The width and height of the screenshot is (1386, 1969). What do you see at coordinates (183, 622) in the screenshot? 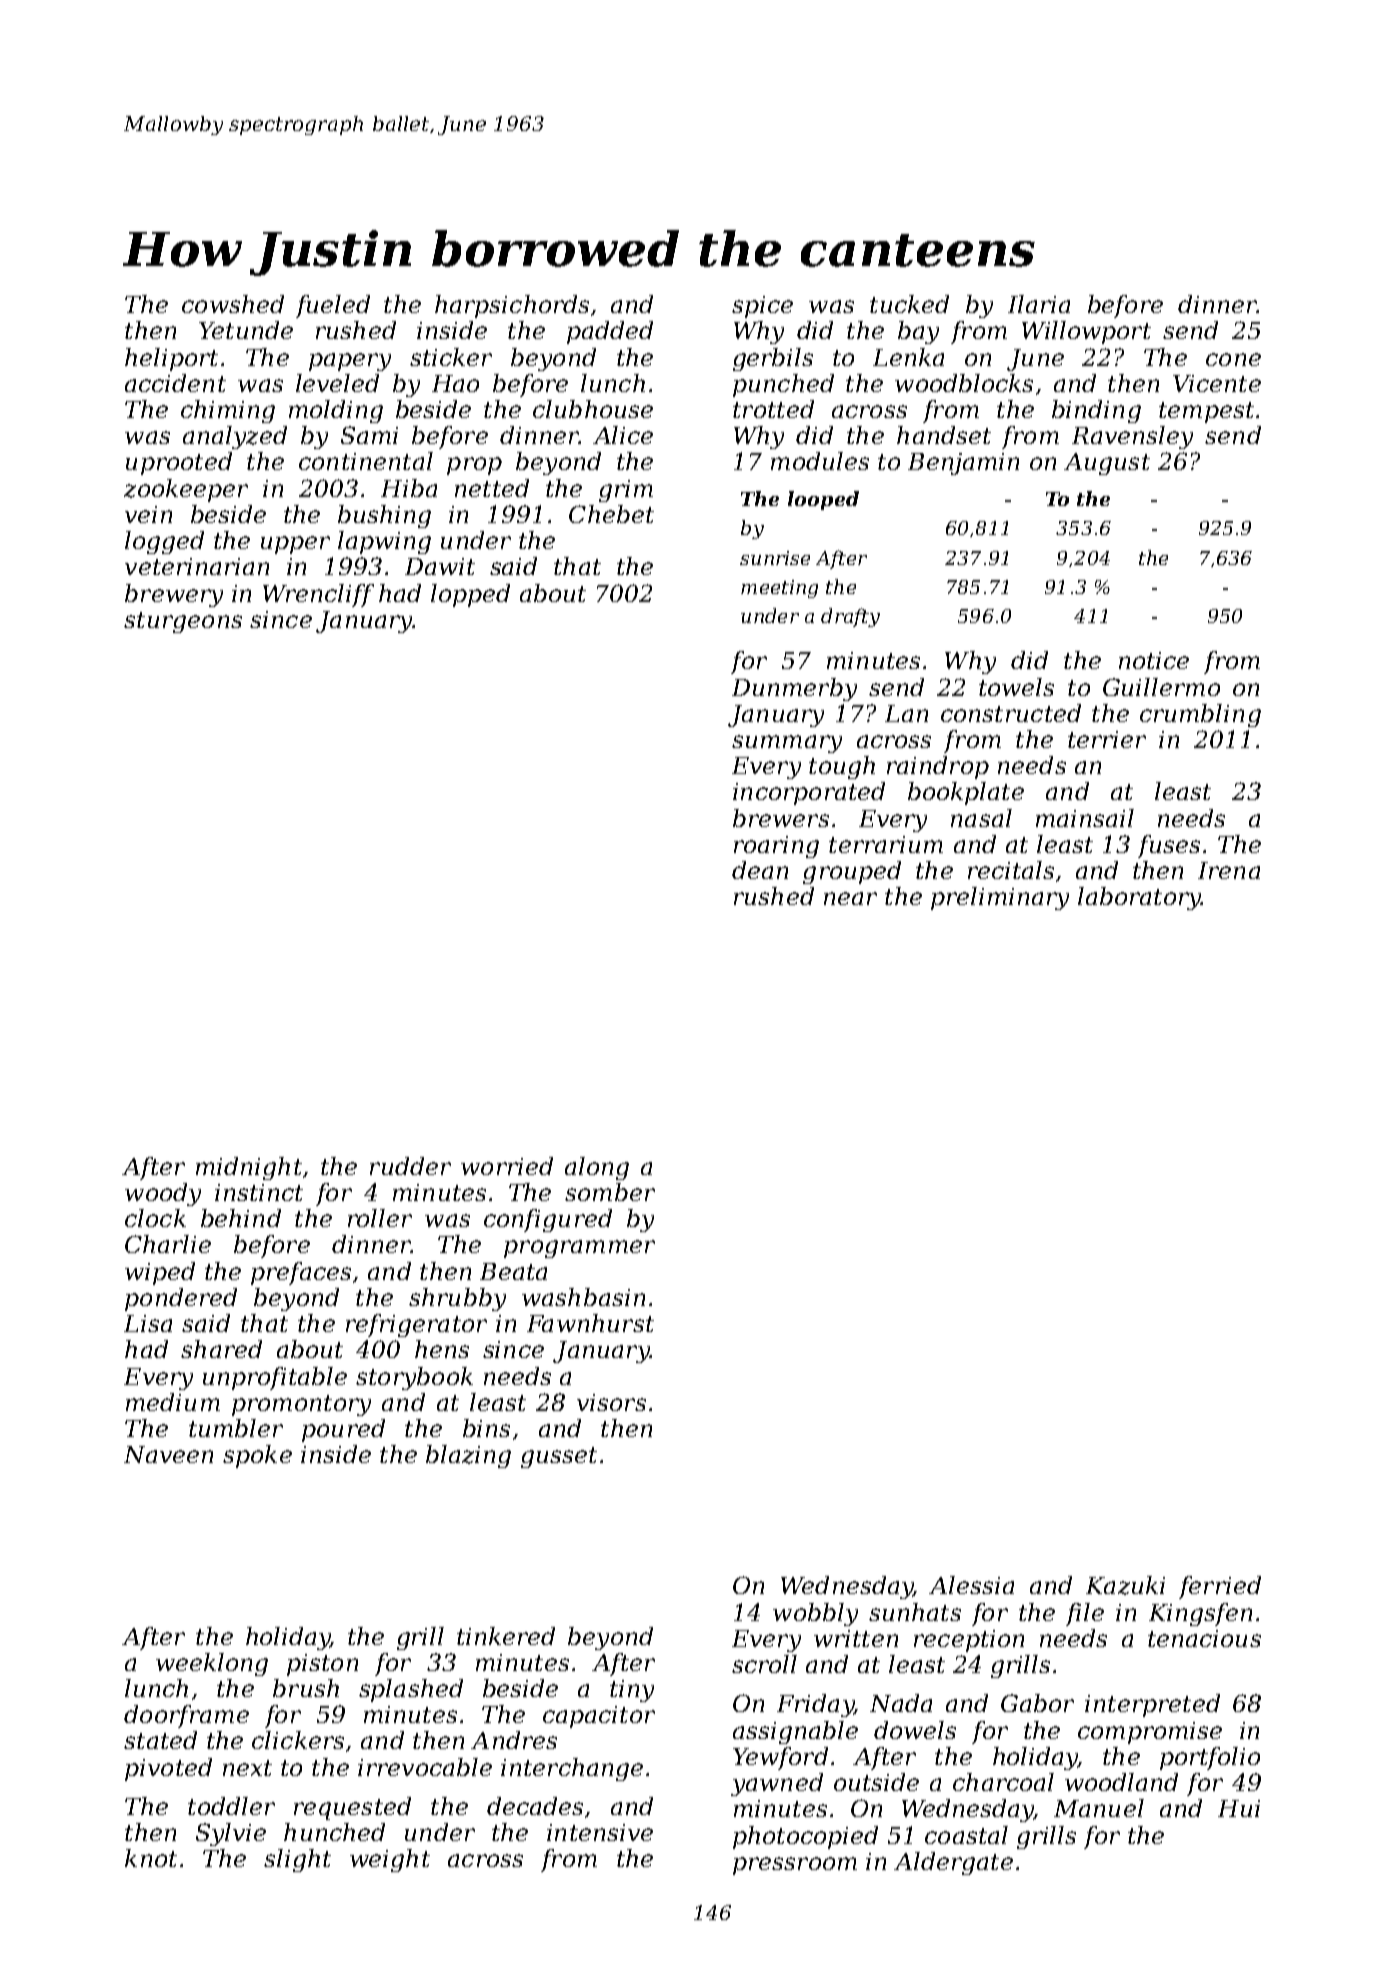
I see `sturgeons` at bounding box center [183, 622].
